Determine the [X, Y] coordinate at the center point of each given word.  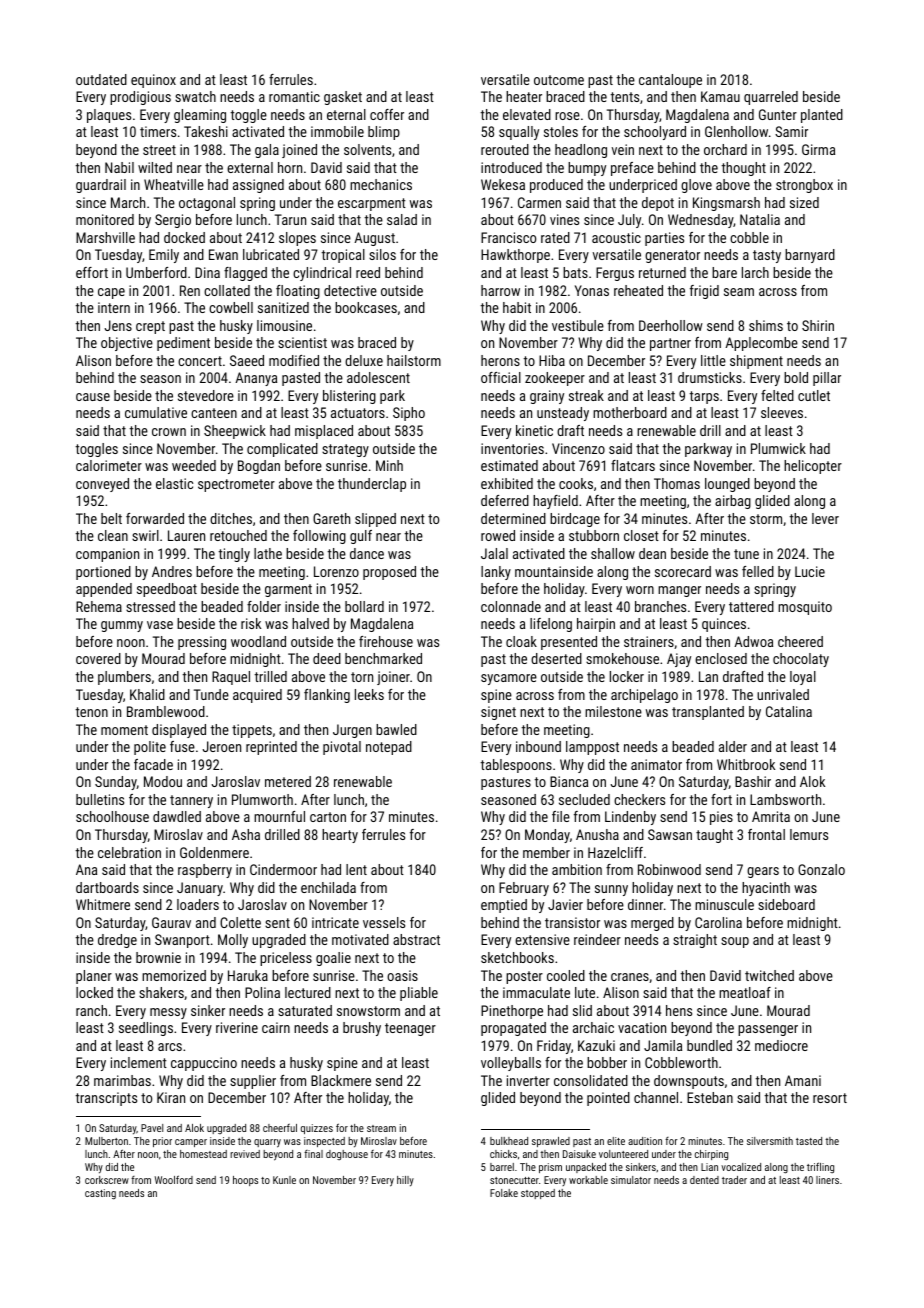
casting [100, 1194]
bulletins [100, 799]
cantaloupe [670, 81]
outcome [559, 80]
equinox [153, 81]
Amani [803, 1080]
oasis [402, 975]
